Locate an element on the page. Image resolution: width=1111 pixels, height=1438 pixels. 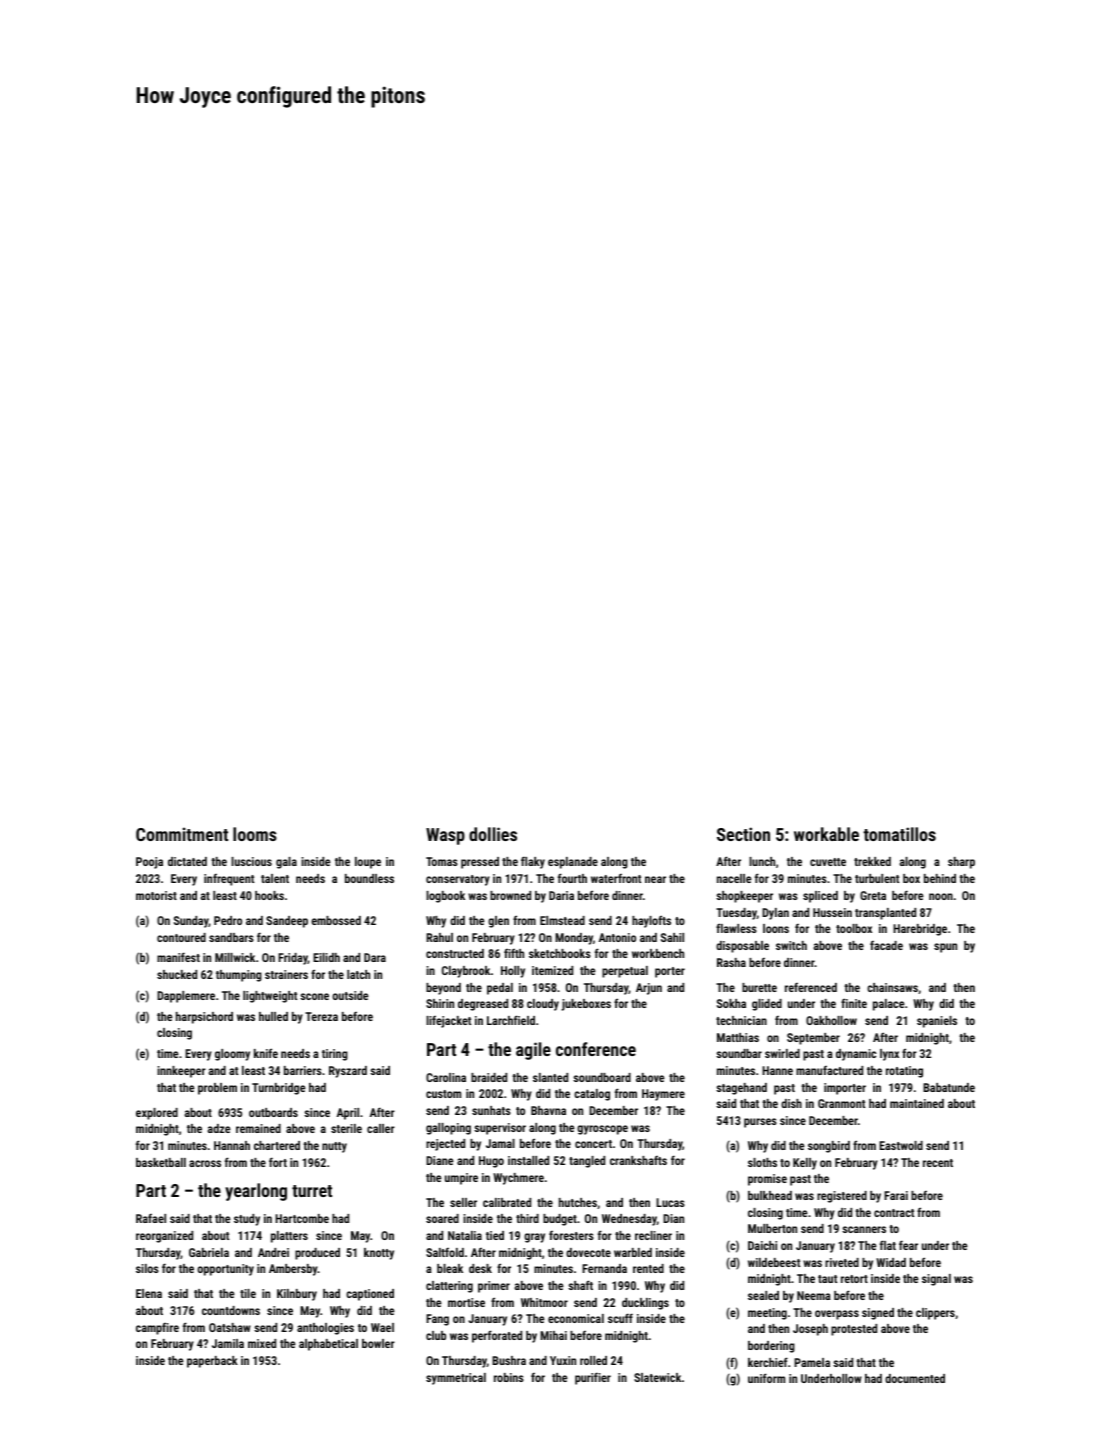
Section is located at coordinates (743, 834).
